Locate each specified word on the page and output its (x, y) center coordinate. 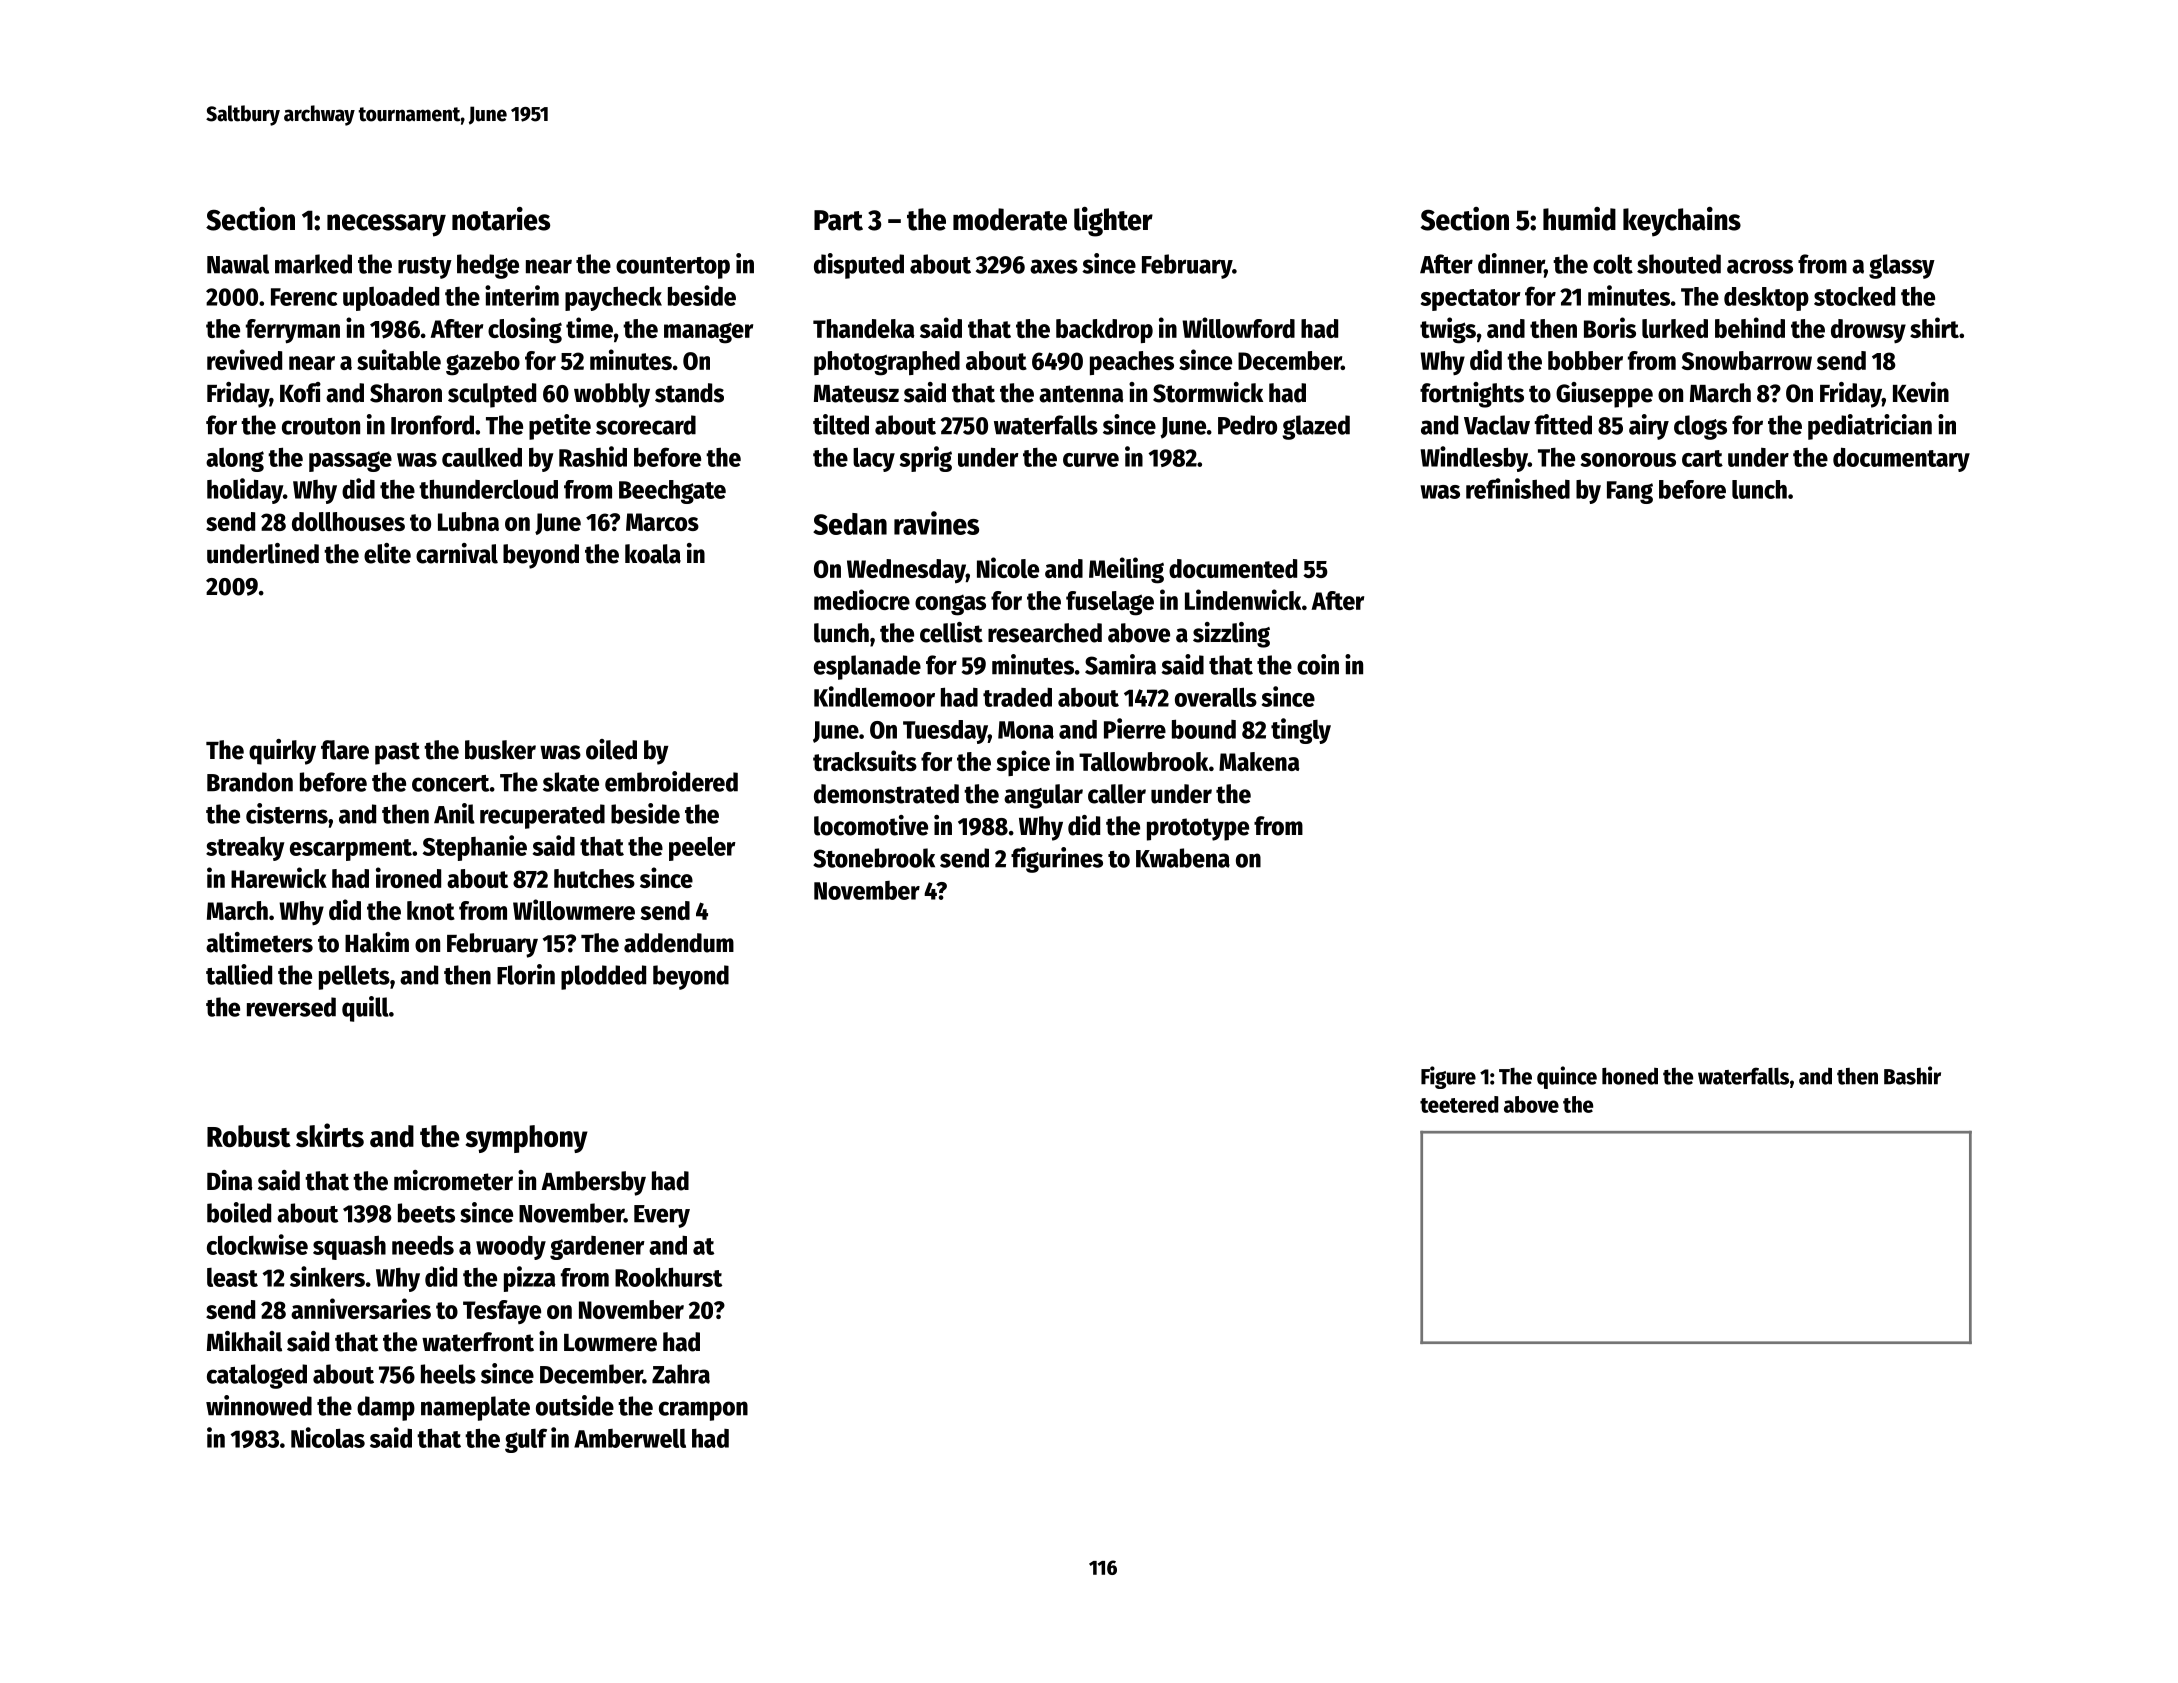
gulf (526, 1440)
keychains (1682, 222)
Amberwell (630, 1438)
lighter (1113, 222)
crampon (703, 1411)
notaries (501, 219)
